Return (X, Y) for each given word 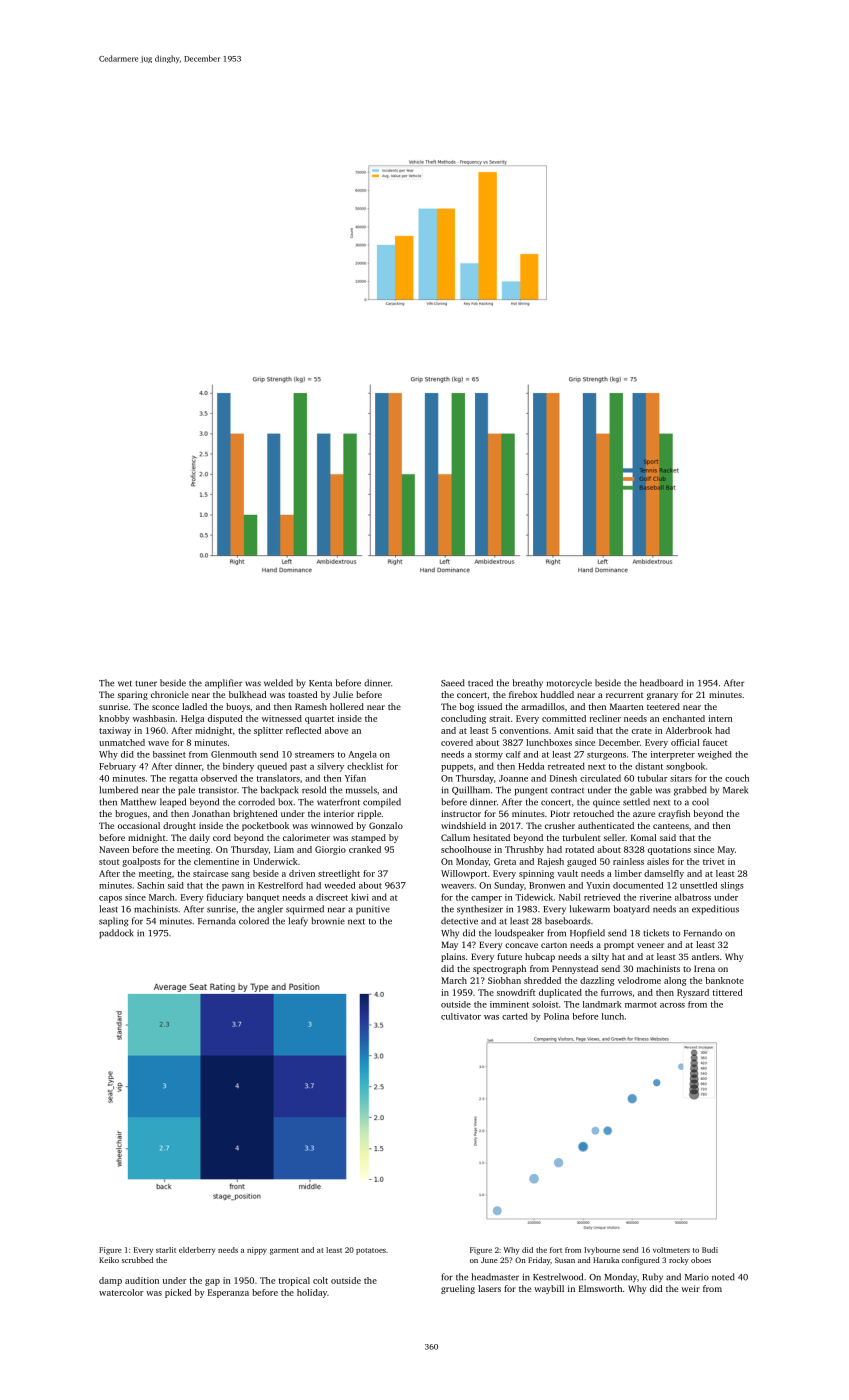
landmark (602, 1004)
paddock (116, 934)
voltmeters (671, 1250)
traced (480, 683)
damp (110, 1281)
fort (556, 1250)
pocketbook (265, 826)
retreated (566, 766)
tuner (146, 684)
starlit (166, 1250)
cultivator (461, 1016)
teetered (663, 706)
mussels (361, 790)
